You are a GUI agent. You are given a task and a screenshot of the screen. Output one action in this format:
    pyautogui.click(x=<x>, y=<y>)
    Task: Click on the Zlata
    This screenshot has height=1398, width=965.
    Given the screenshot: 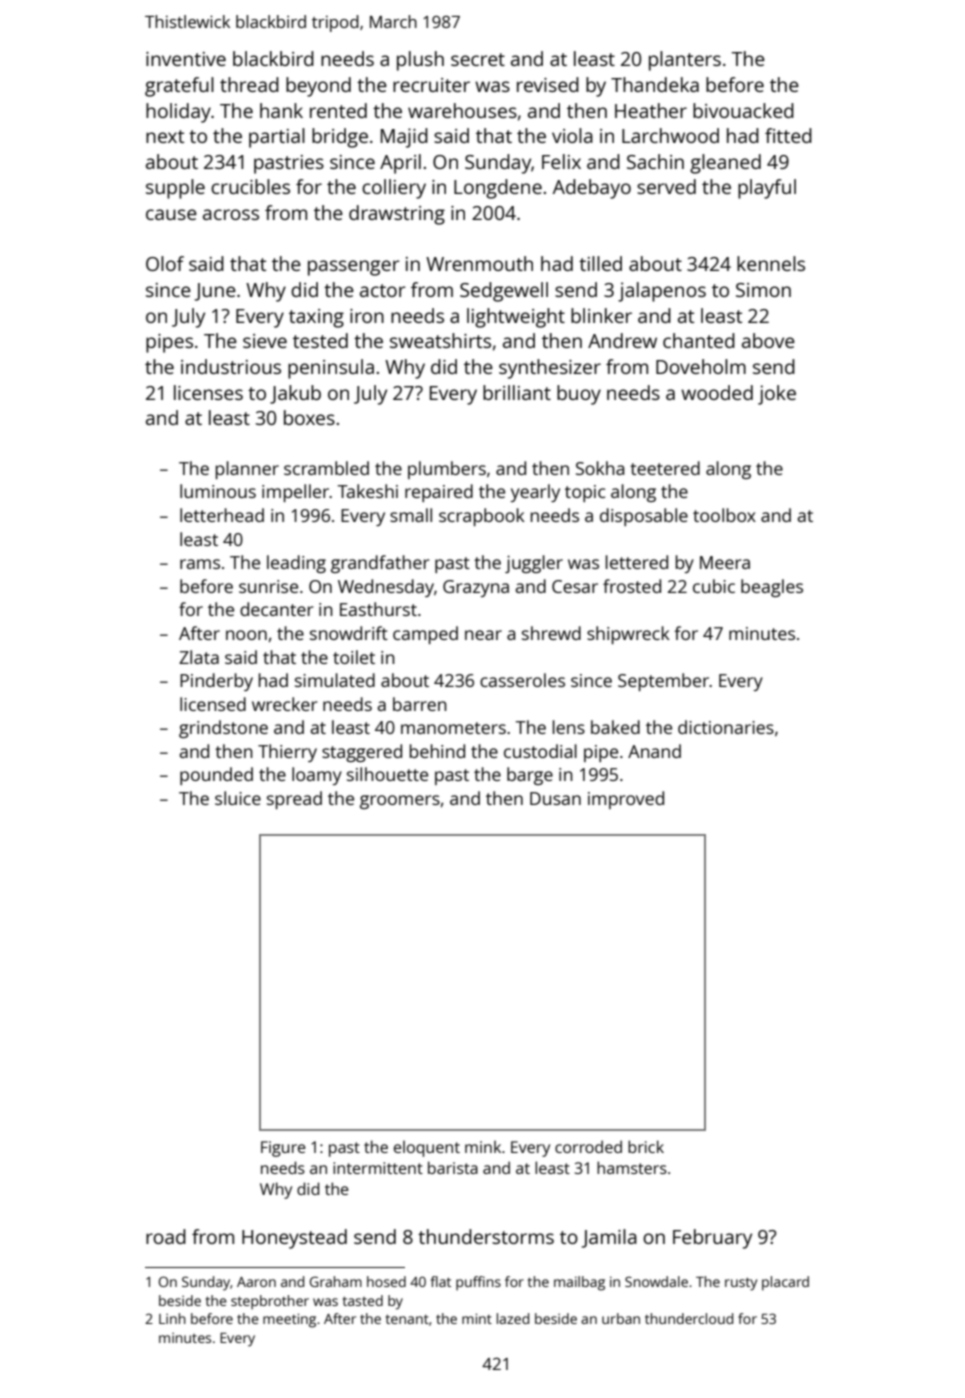 What is the action you would take?
    pyautogui.click(x=199, y=657)
